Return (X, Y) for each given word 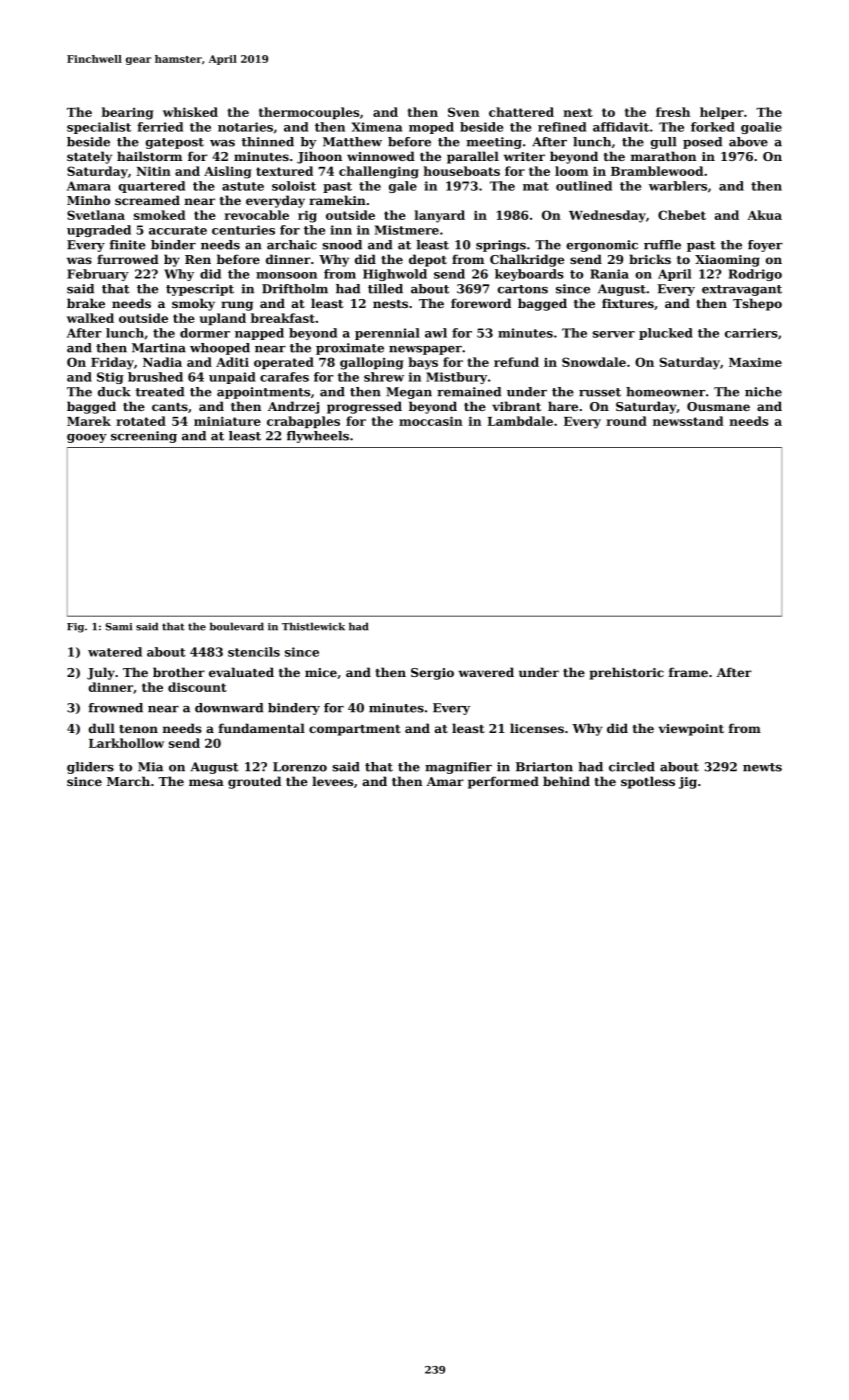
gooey (87, 438)
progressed (364, 407)
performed (503, 782)
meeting (494, 143)
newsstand (688, 421)
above (748, 142)
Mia (150, 767)
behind (566, 781)
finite (127, 245)
